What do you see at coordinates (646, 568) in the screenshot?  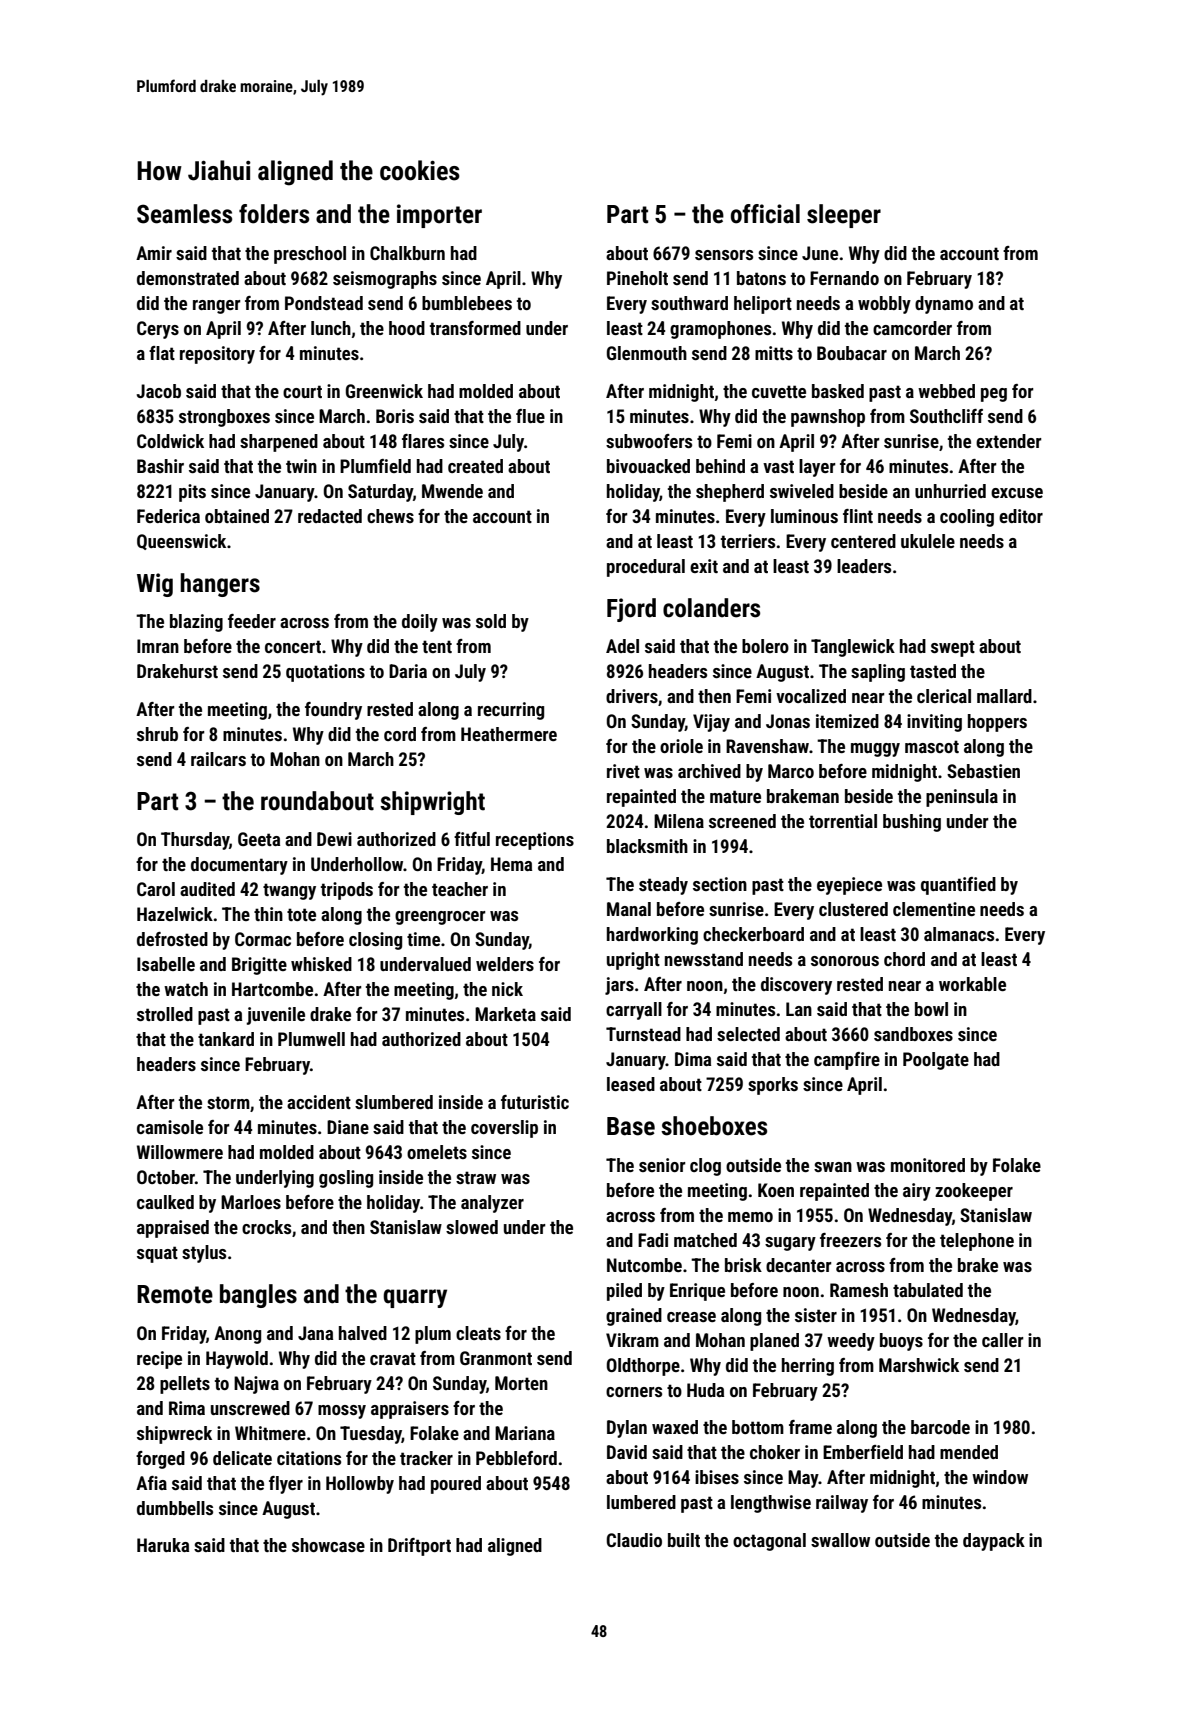 I see `procedural` at bounding box center [646, 568].
